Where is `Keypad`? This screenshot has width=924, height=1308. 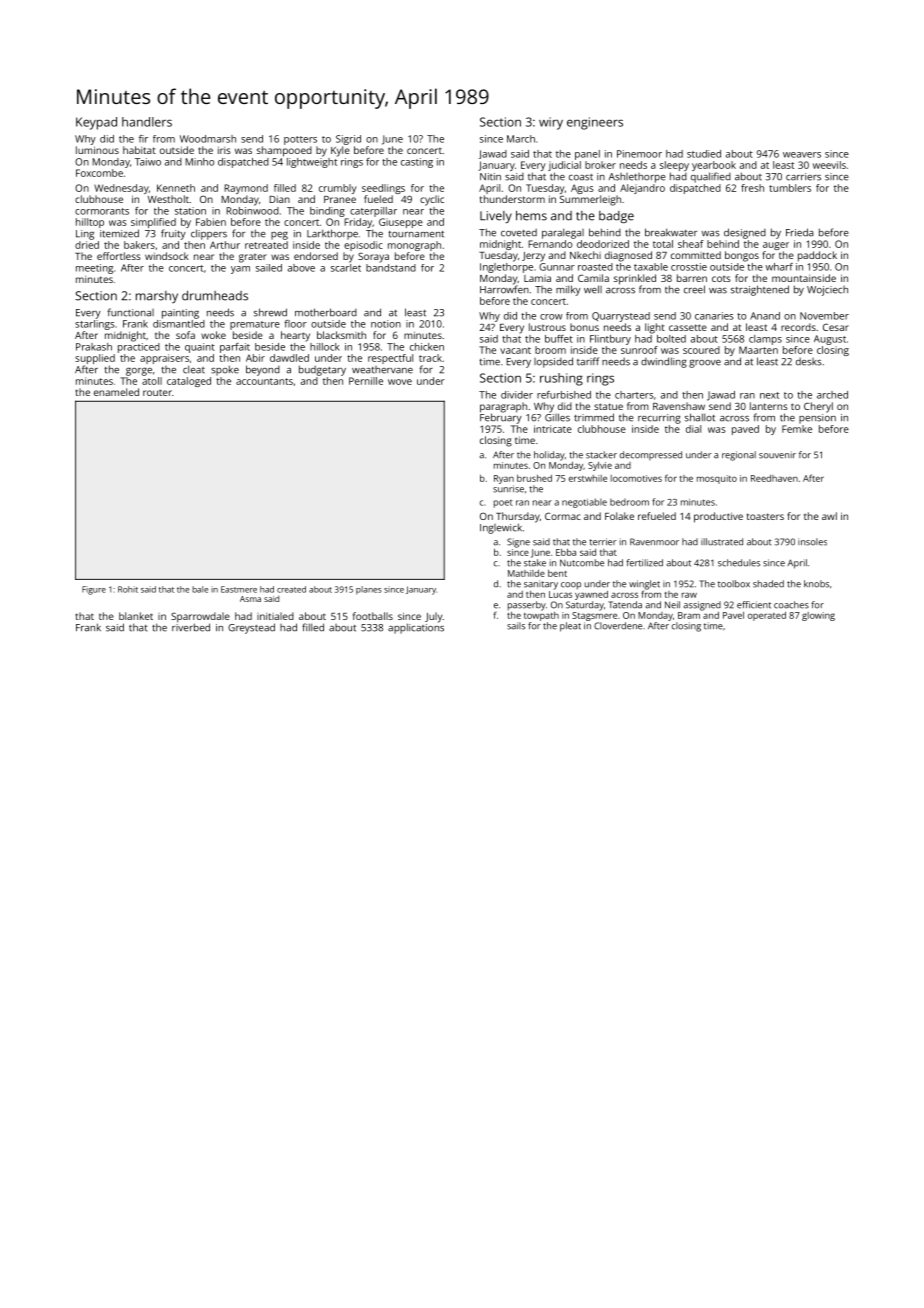
Keypad is located at coordinates (96, 123).
